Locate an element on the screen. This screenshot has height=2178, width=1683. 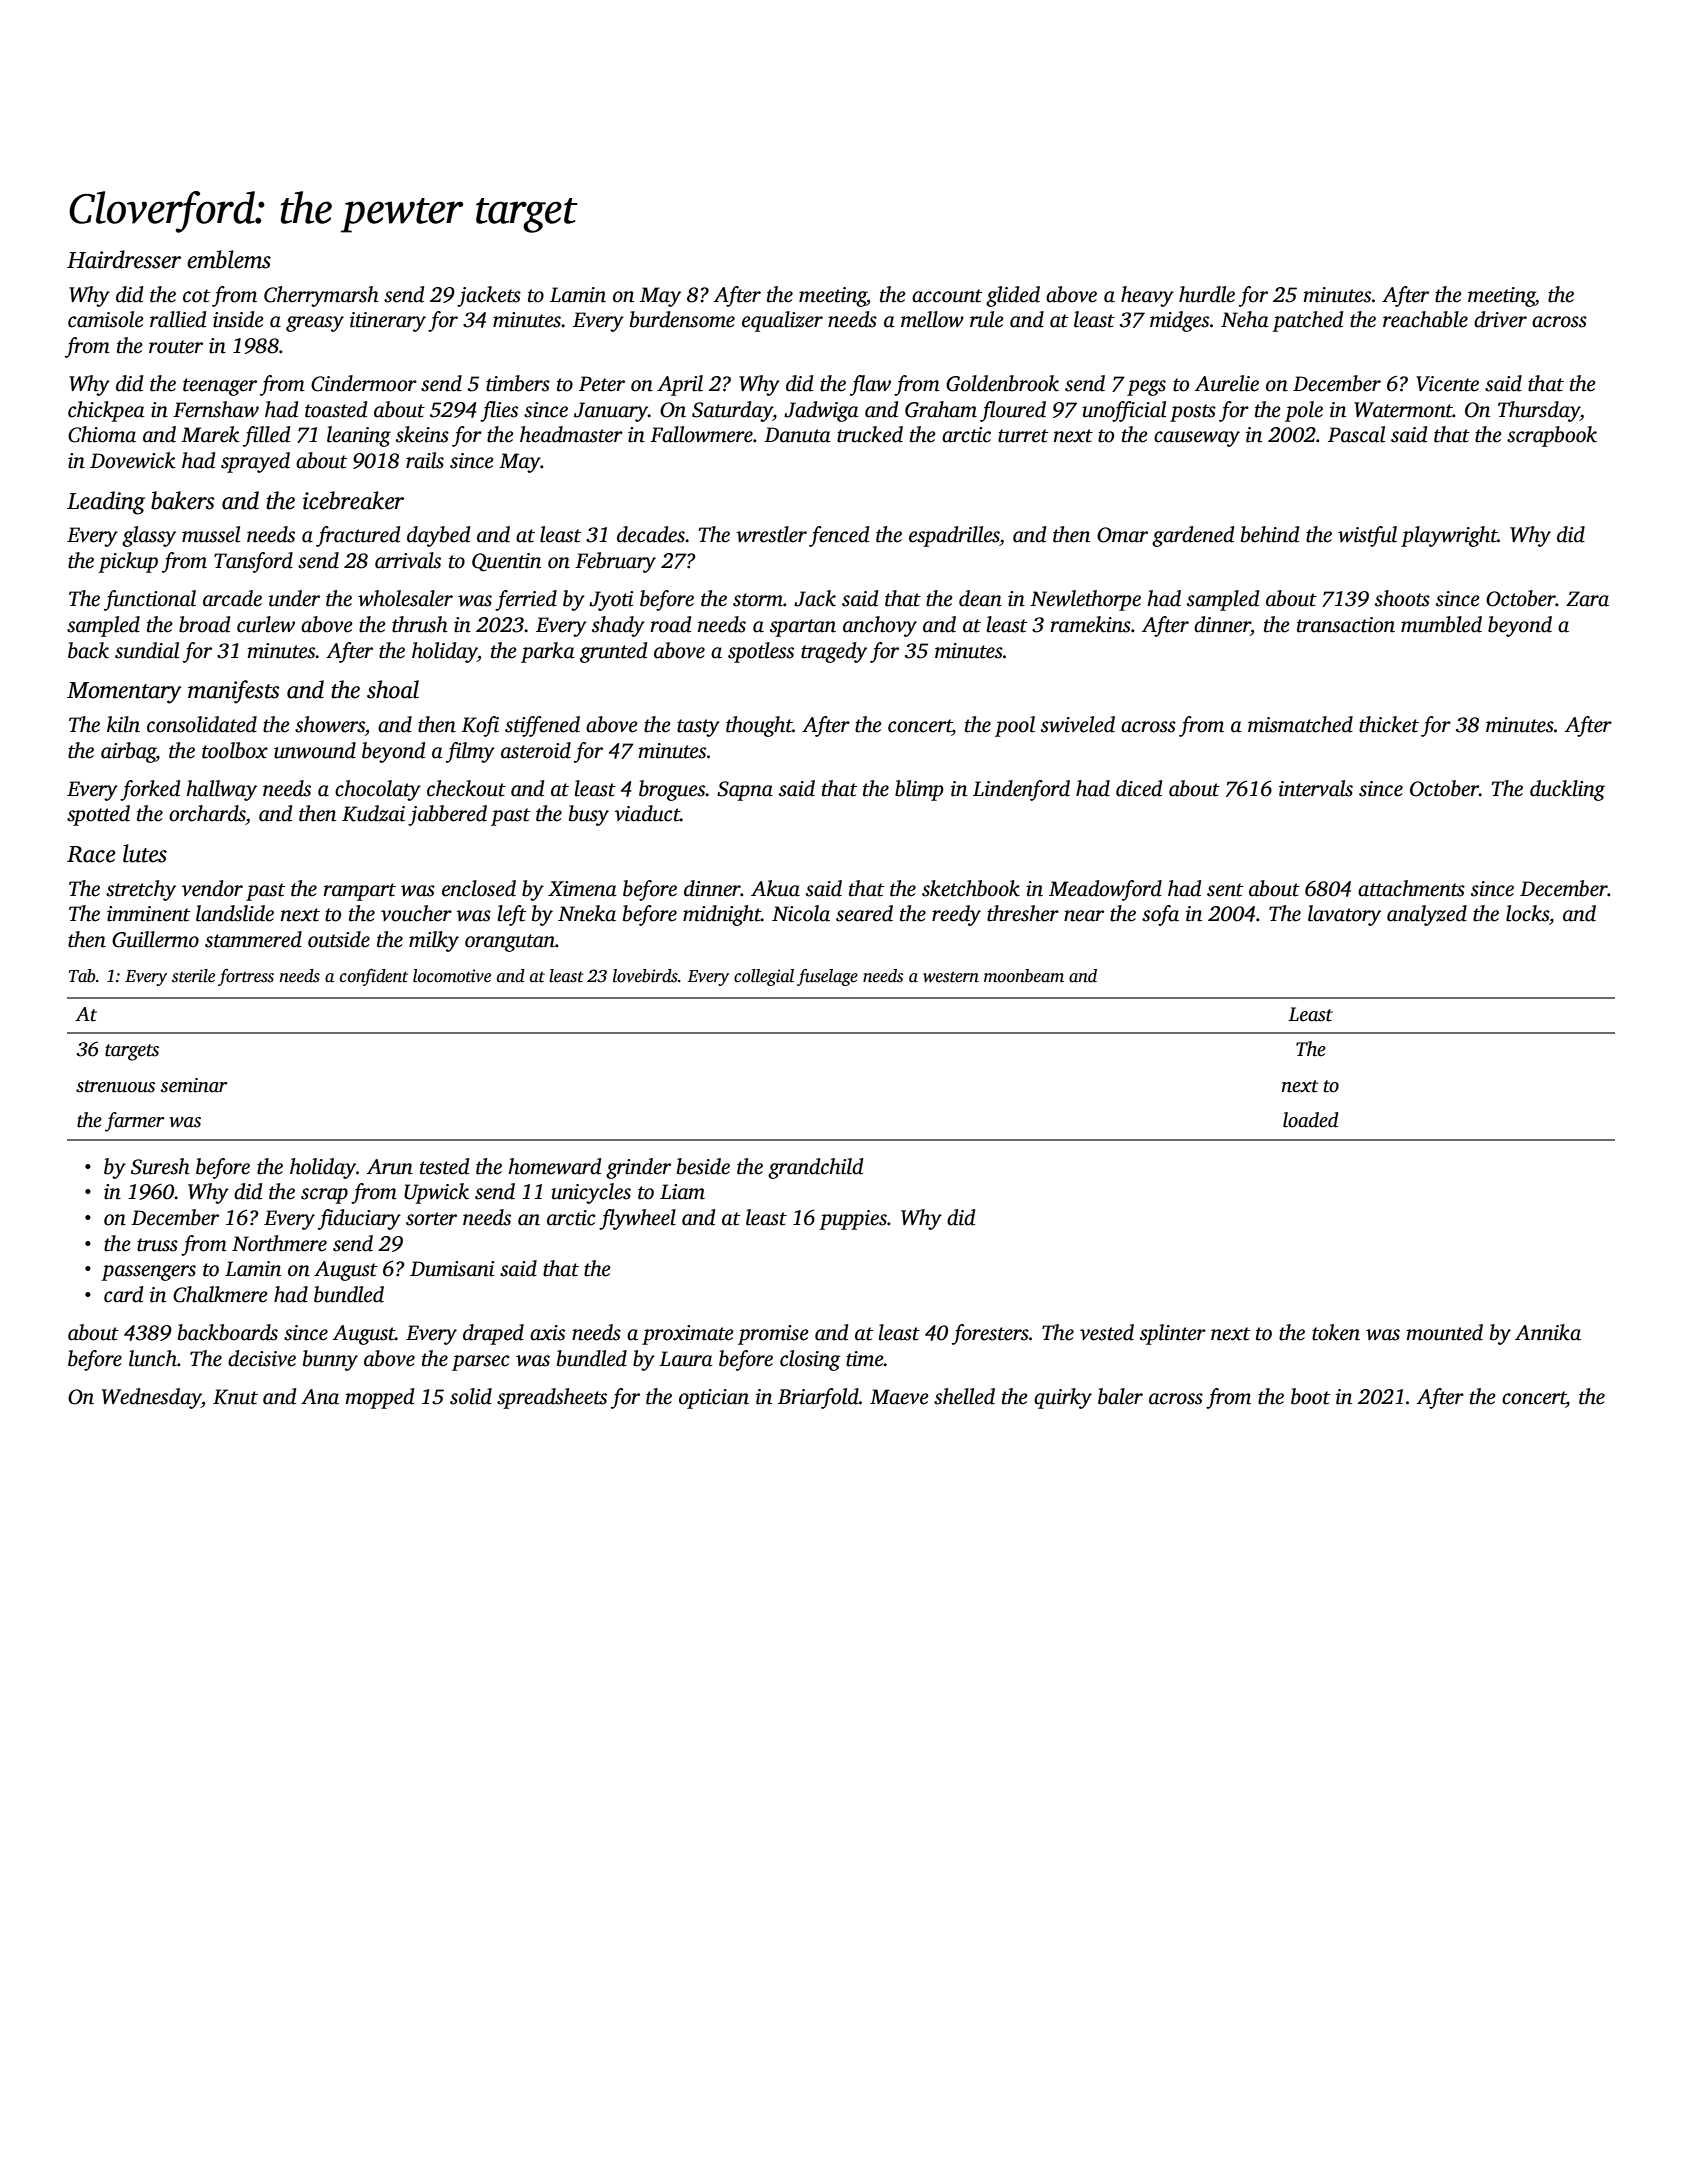
spreadsheets is located at coordinates (552, 1398).
